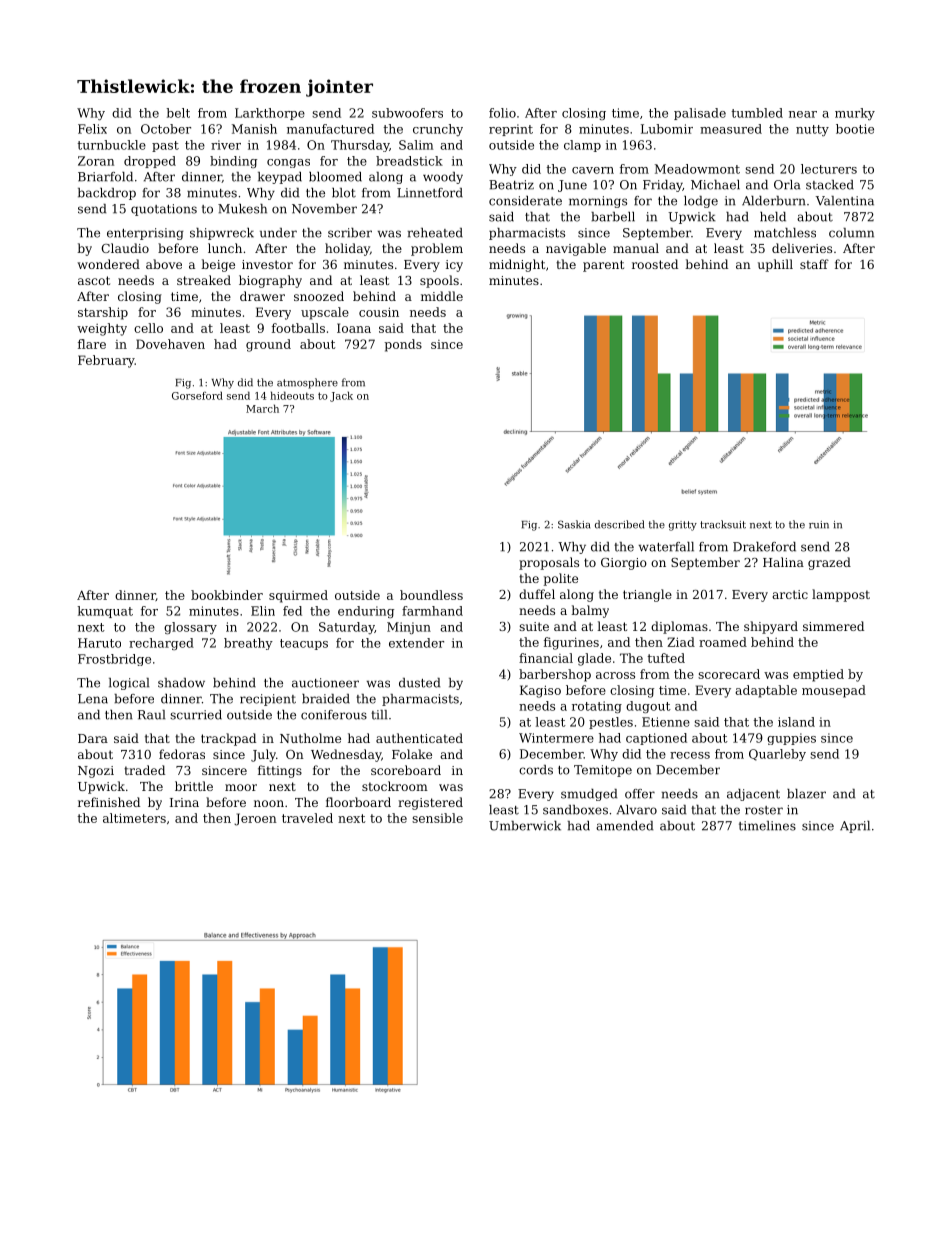 Image resolution: width=952 pixels, height=1233 pixels. Describe the element at coordinates (723, 524) in the page. I see `tracksuit` at that location.
